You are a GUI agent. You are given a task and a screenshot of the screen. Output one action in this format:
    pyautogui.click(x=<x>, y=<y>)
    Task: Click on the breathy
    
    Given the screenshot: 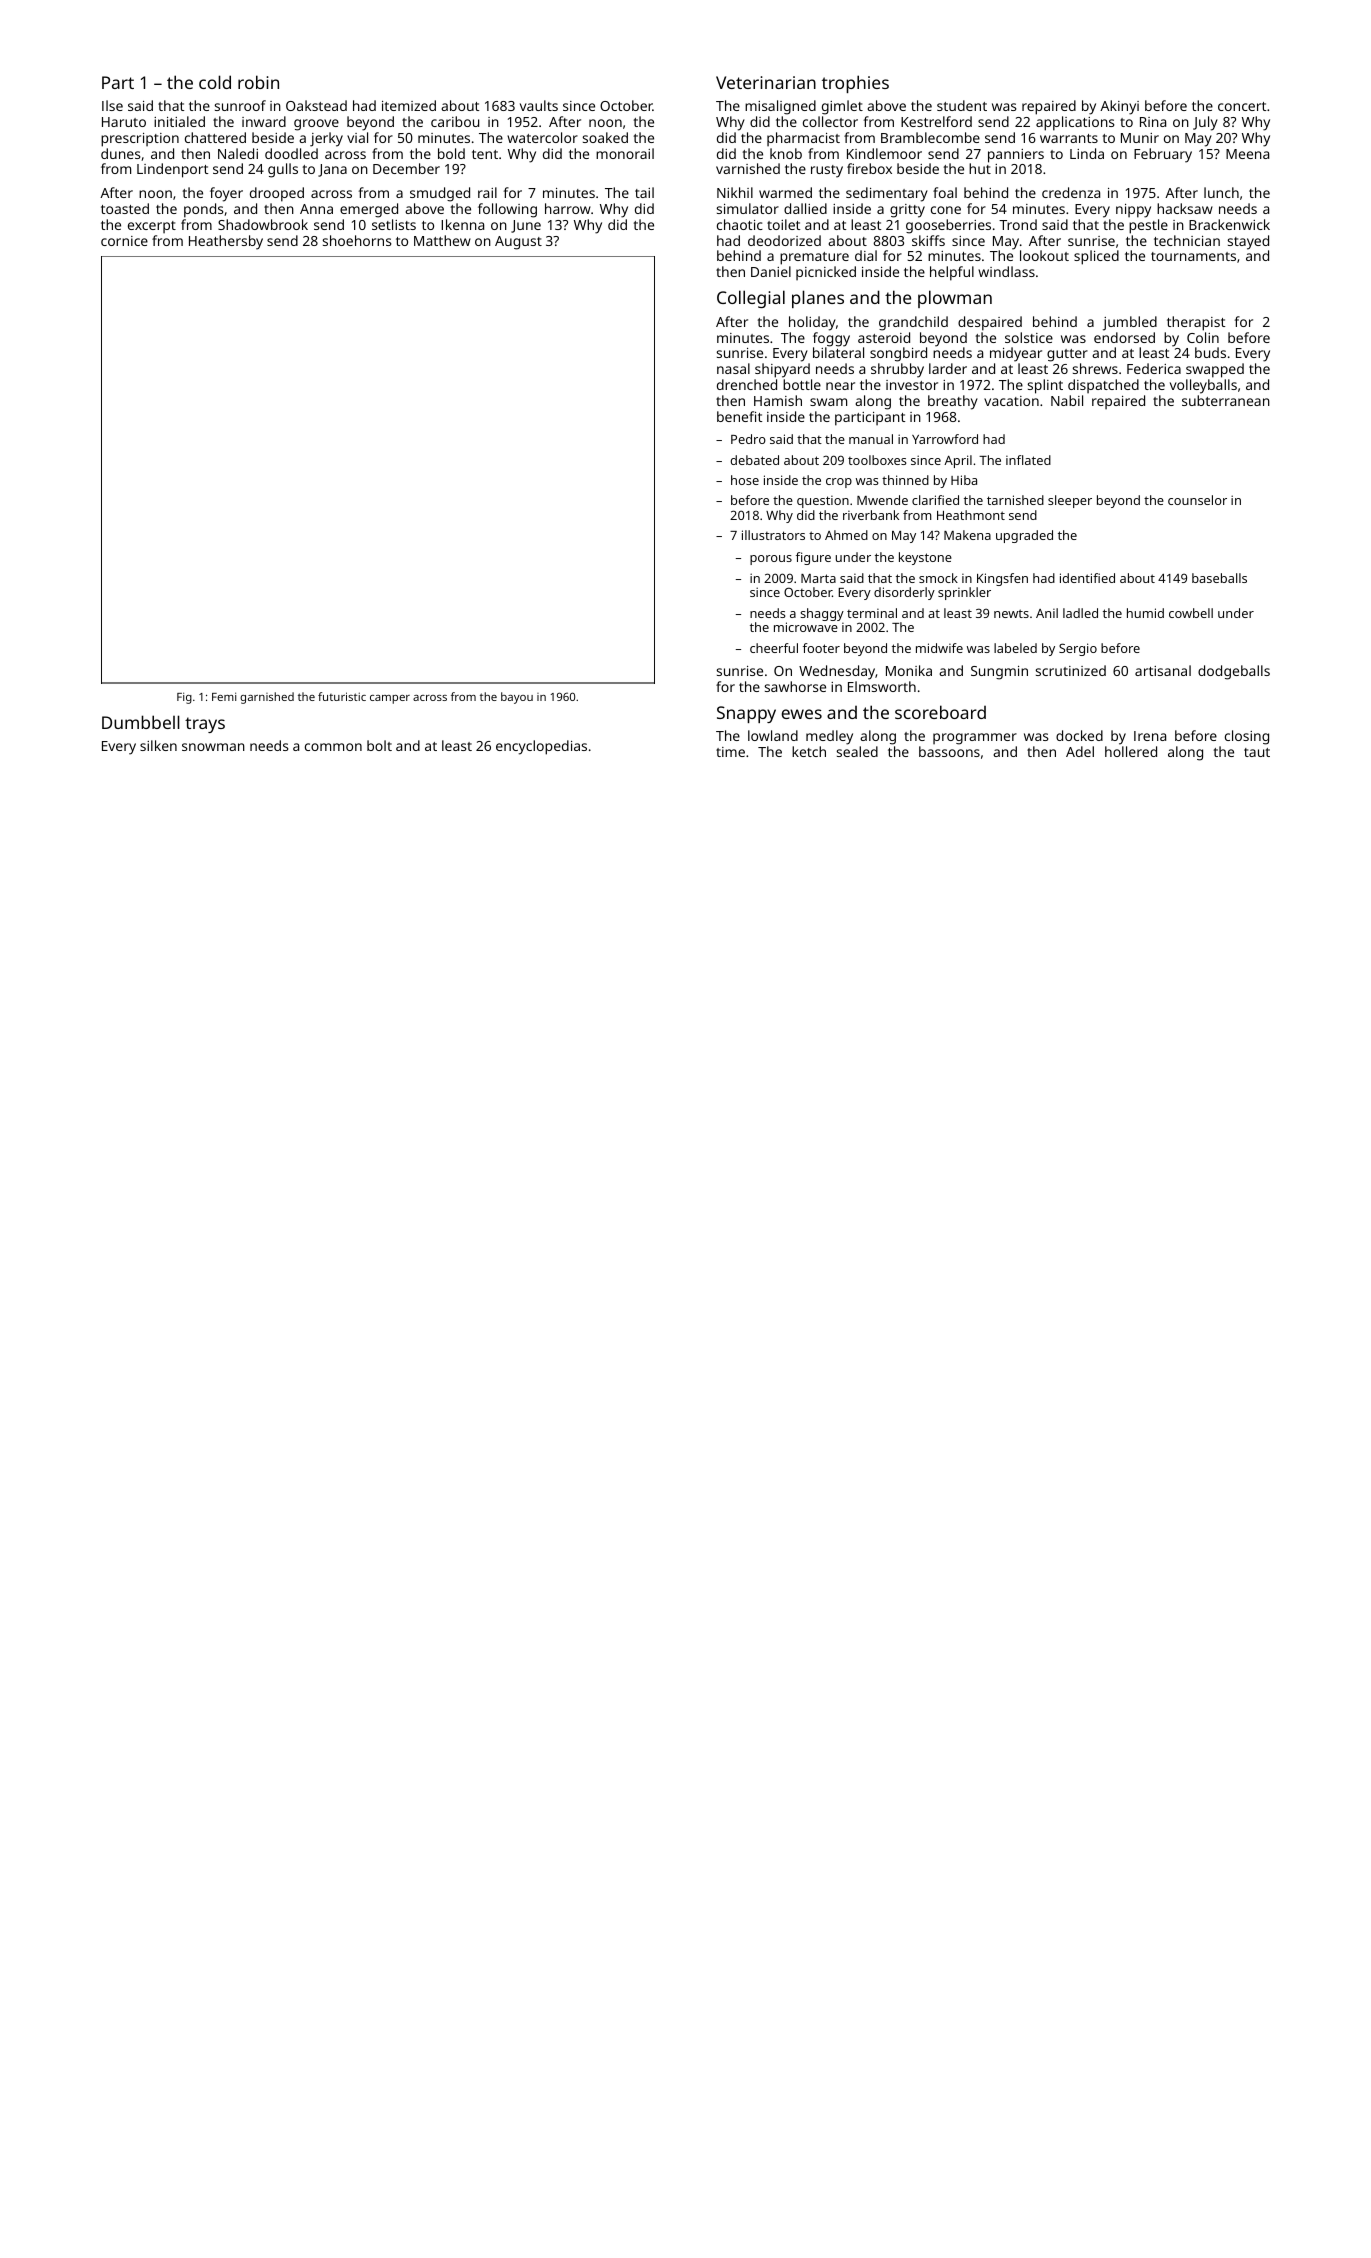 What is the action you would take?
    pyautogui.click(x=953, y=402)
